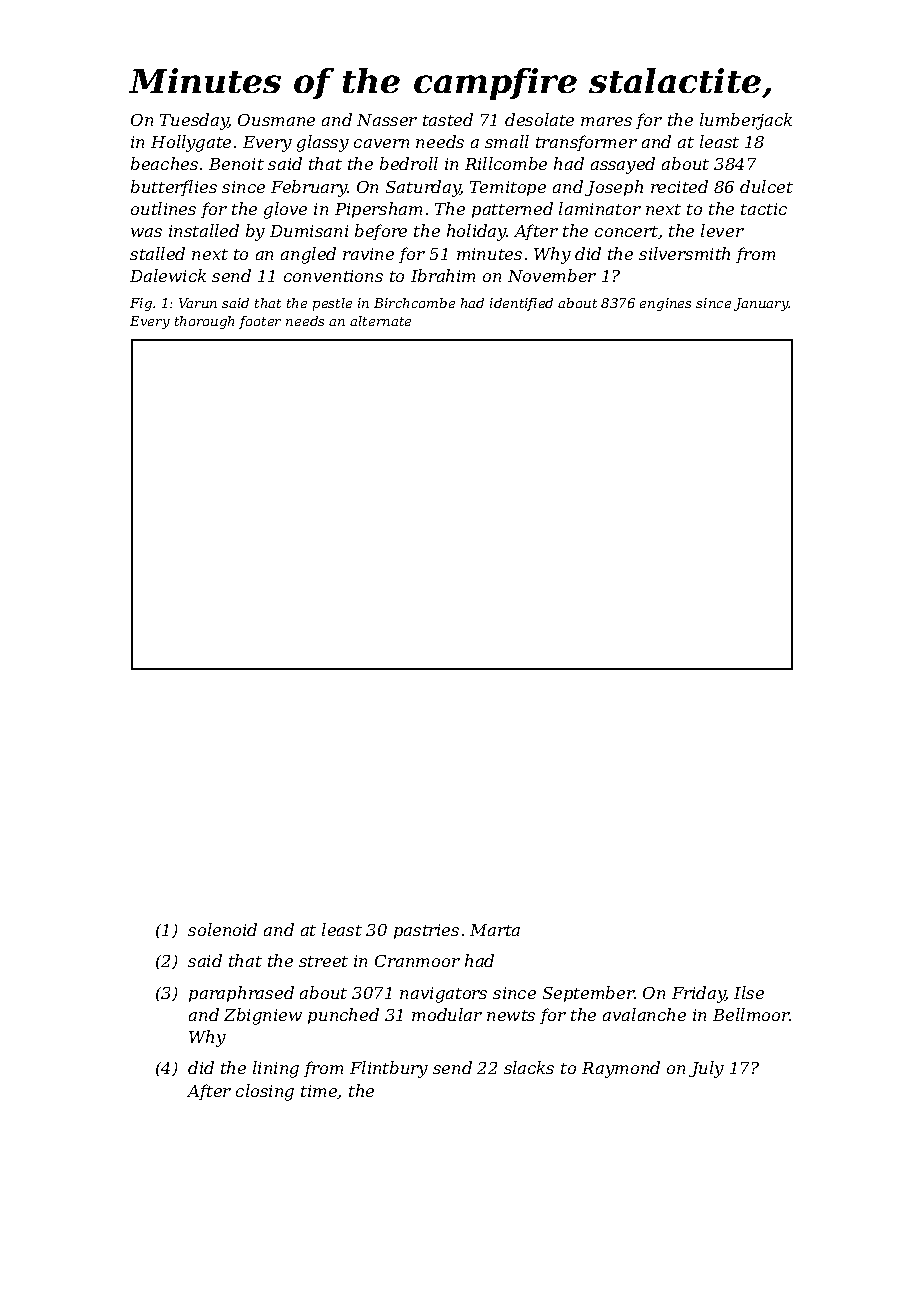  I want to click on Birchcombe, so click(414, 303).
